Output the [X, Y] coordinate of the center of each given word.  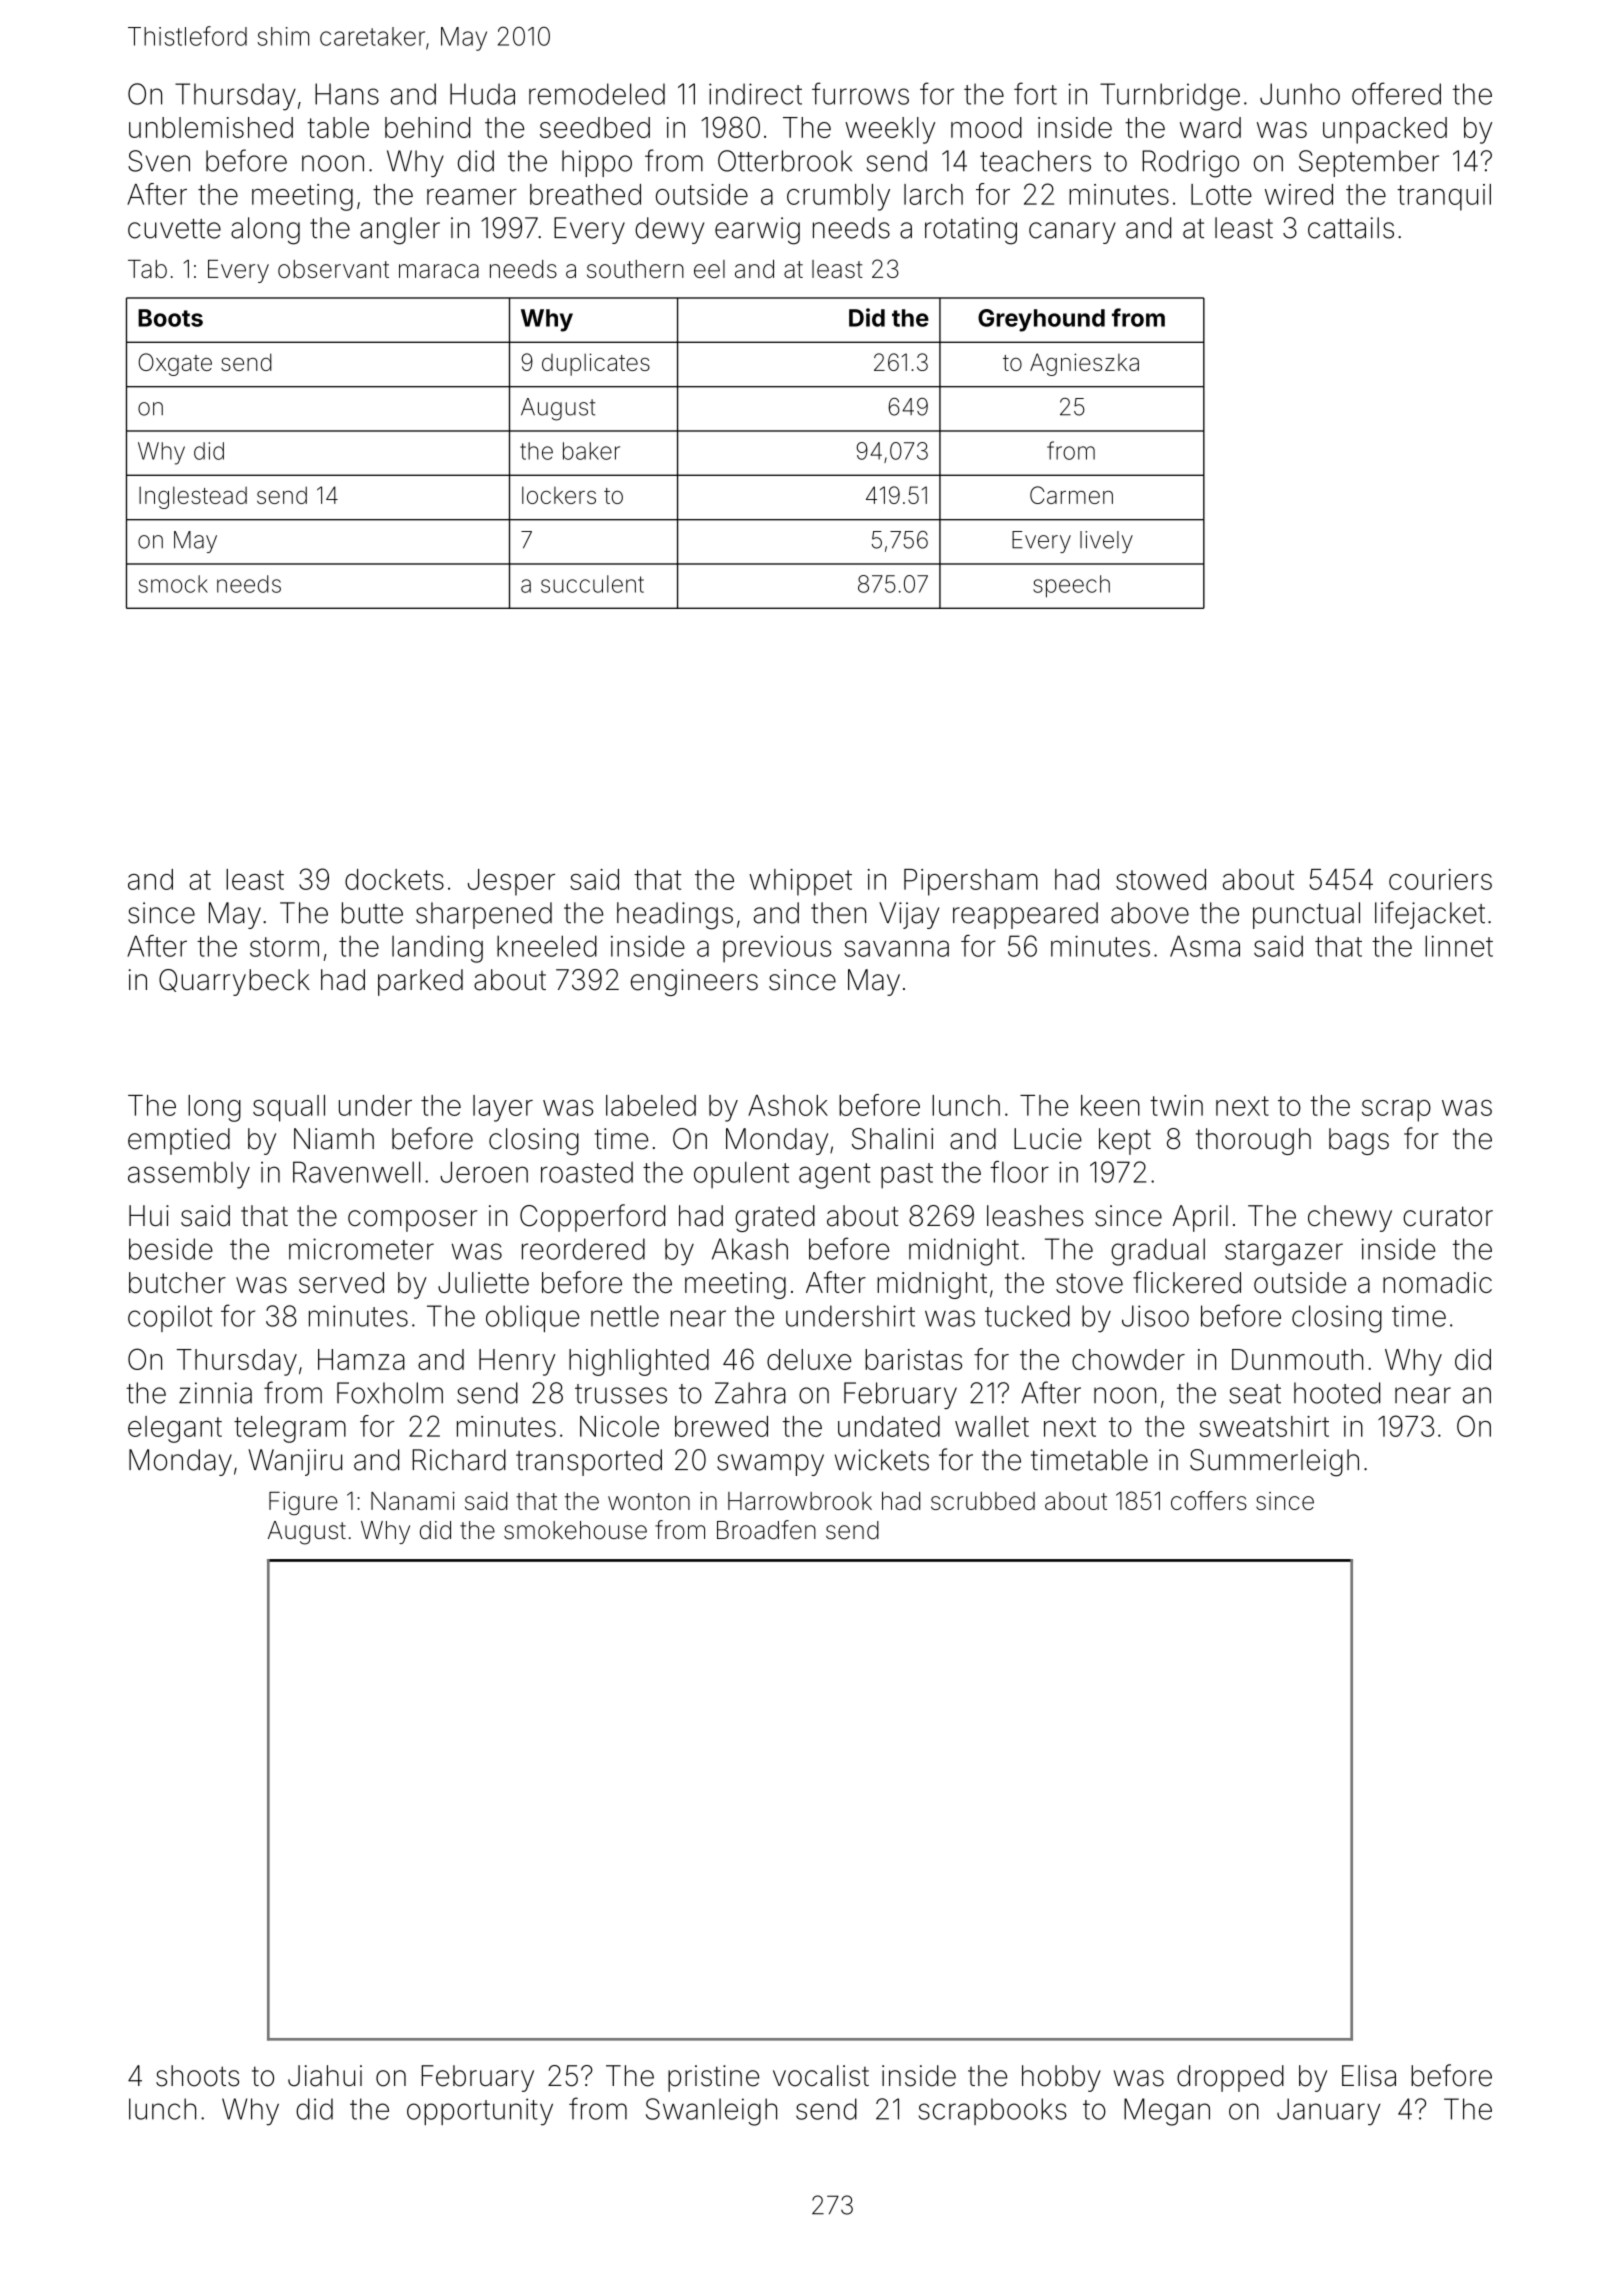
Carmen [1071, 495]
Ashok [788, 1105]
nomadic [1437, 1282]
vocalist [821, 2076]
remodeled [597, 94]
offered [1396, 93]
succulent [592, 584]
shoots [197, 2076]
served [341, 1282]
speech [1071, 586]
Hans [347, 94]
